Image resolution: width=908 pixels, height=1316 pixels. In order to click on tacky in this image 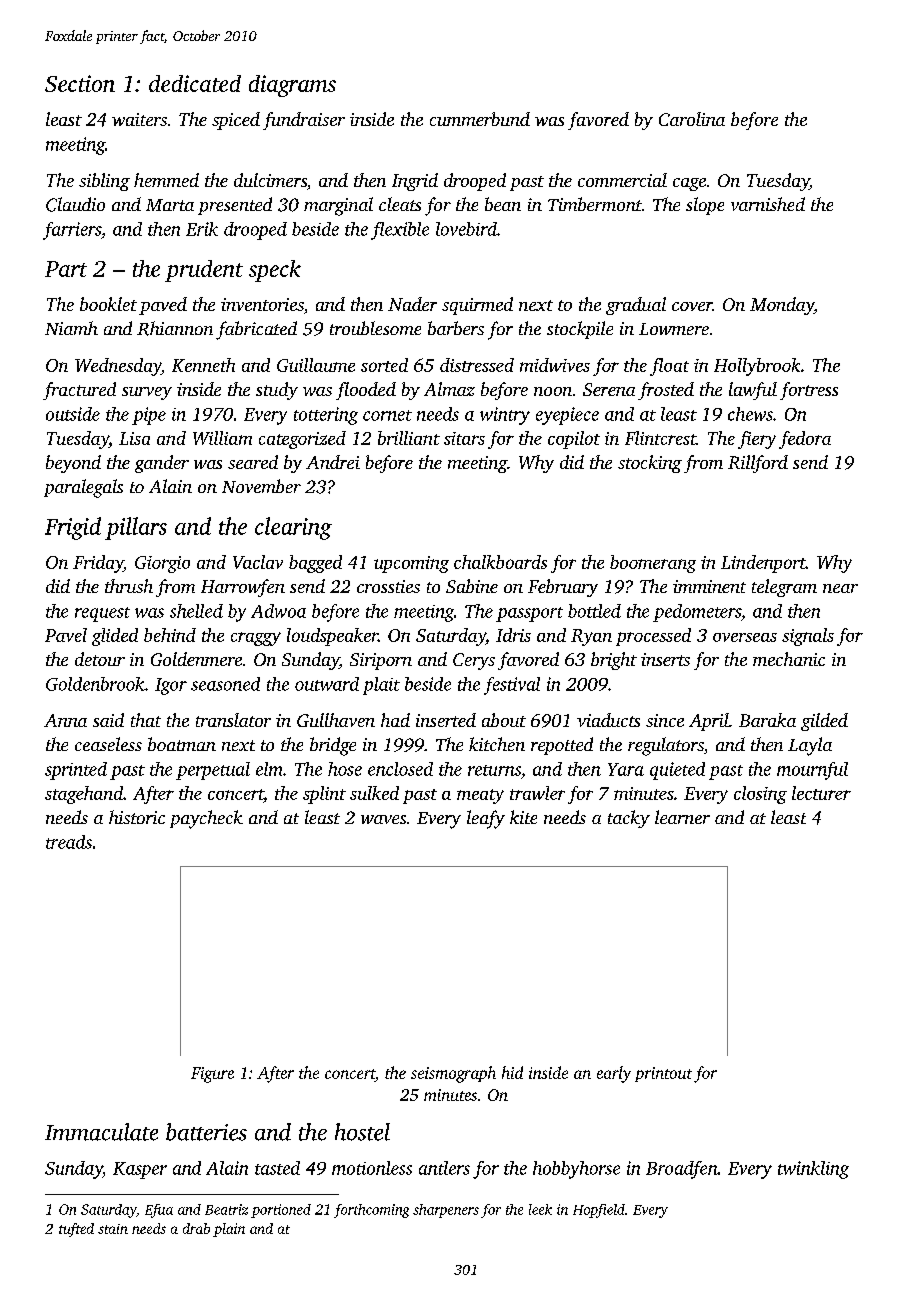, I will do `click(629, 819)`.
